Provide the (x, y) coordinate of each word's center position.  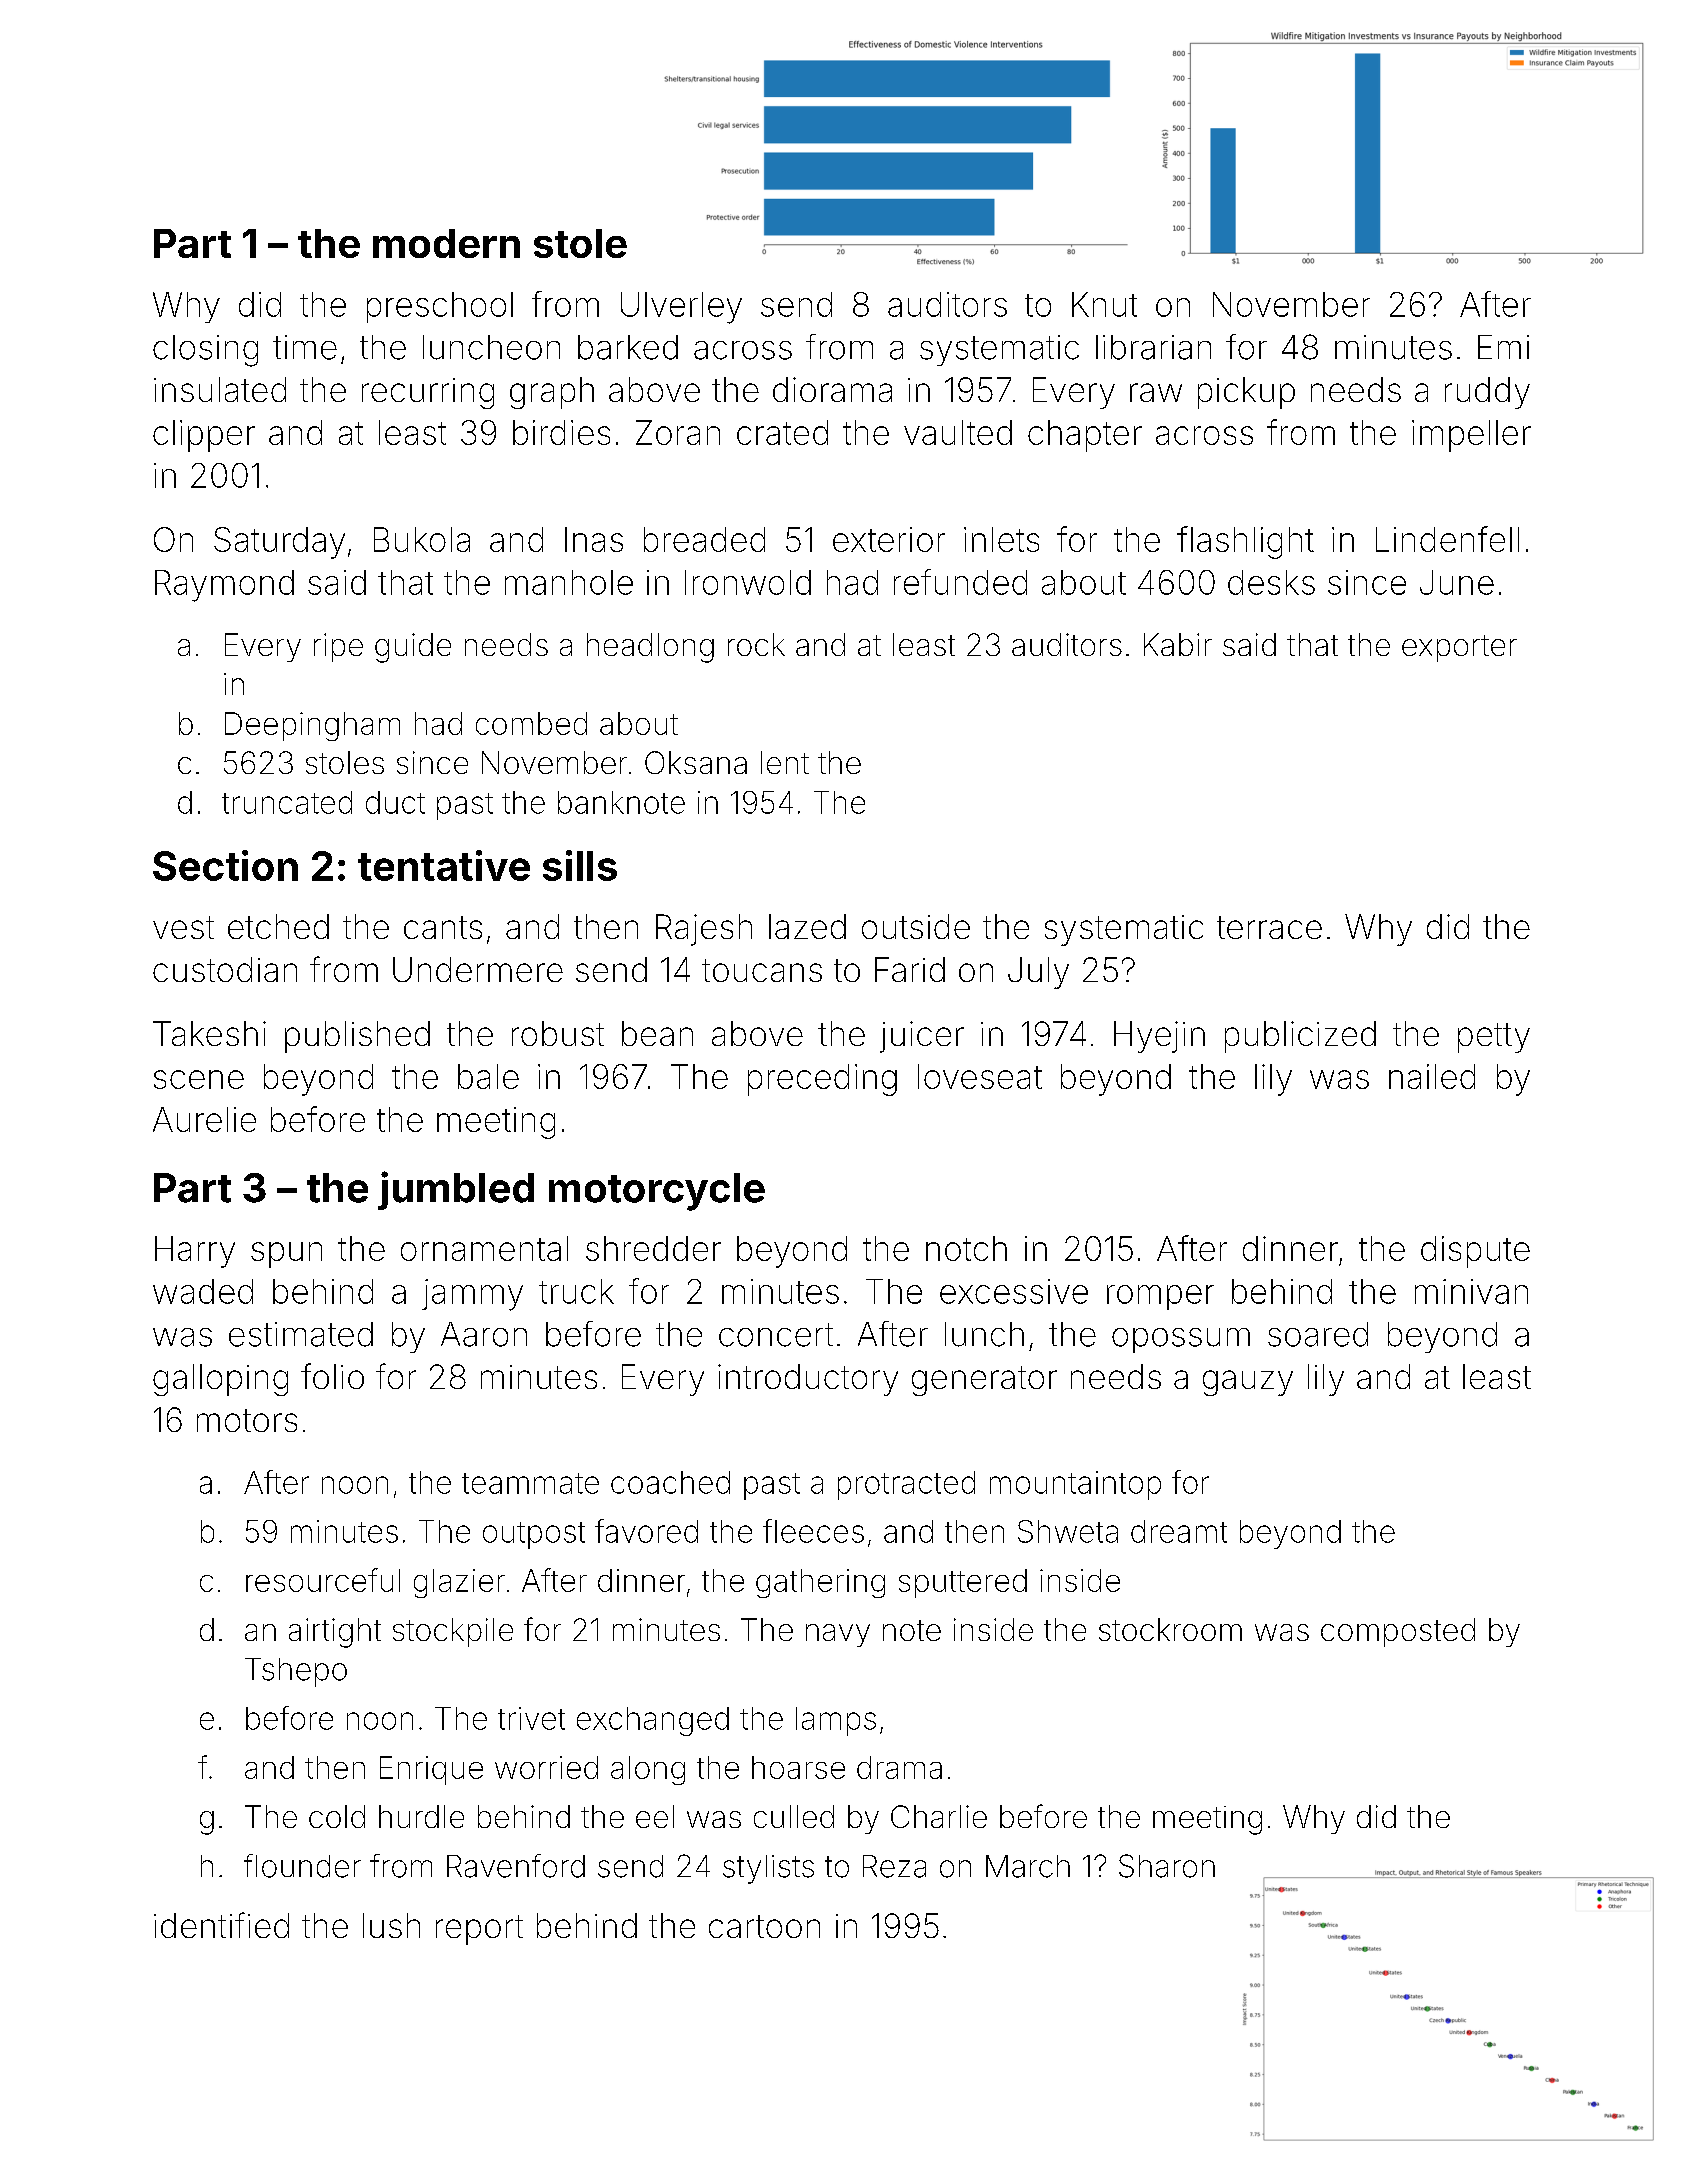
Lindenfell (1447, 539)
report (479, 1930)
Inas (594, 539)
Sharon (1167, 1866)
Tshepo (296, 1672)
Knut (1104, 304)
